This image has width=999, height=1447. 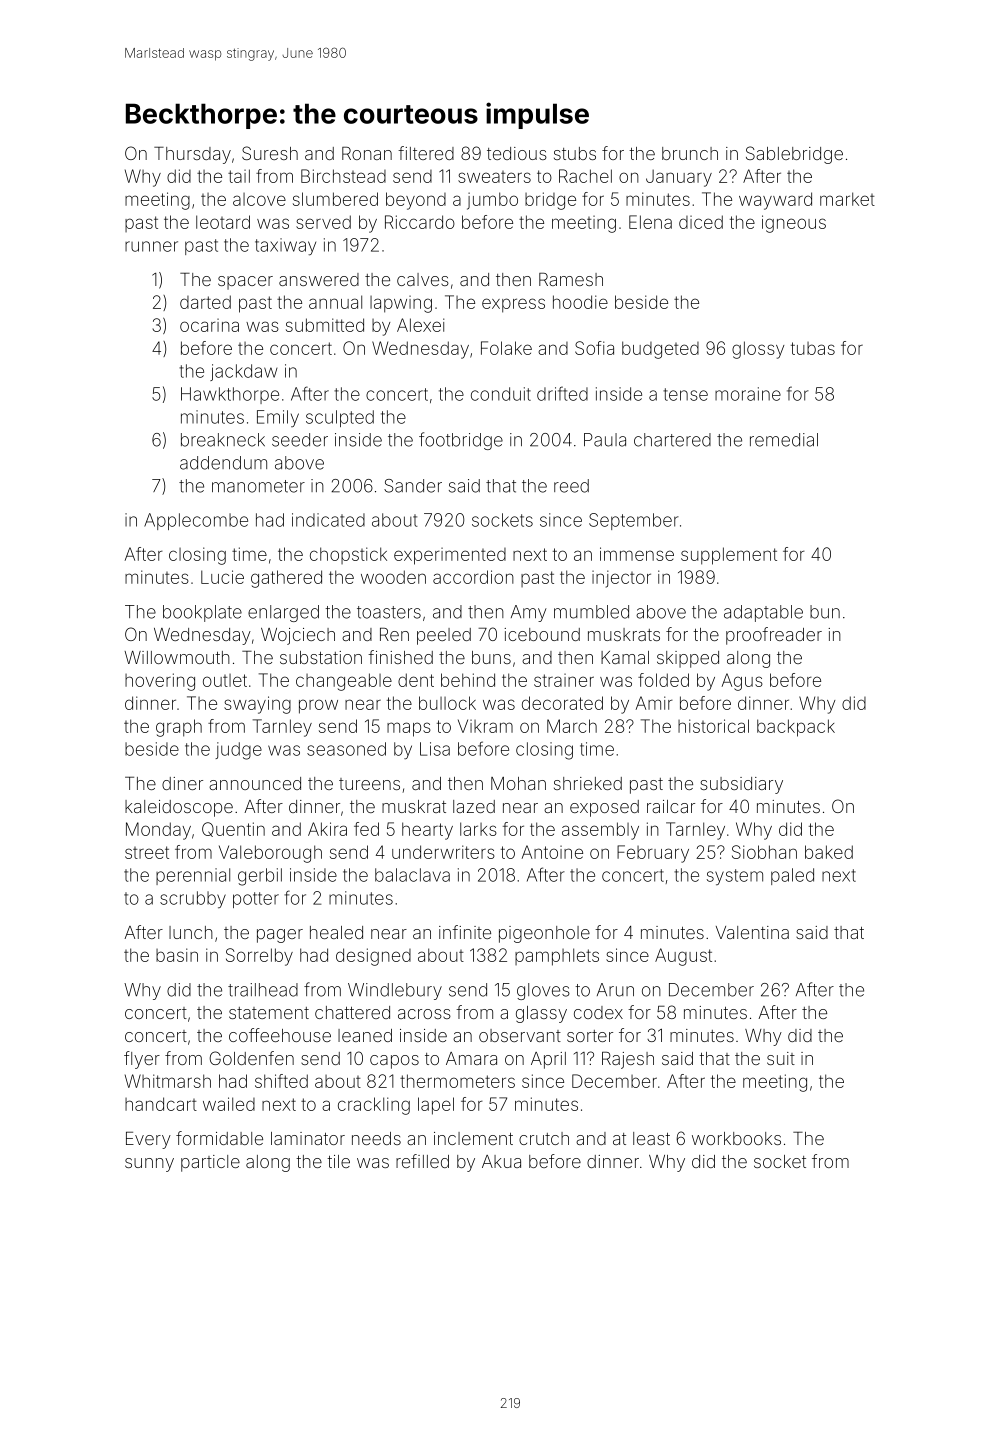 I want to click on tubas, so click(x=813, y=348).
